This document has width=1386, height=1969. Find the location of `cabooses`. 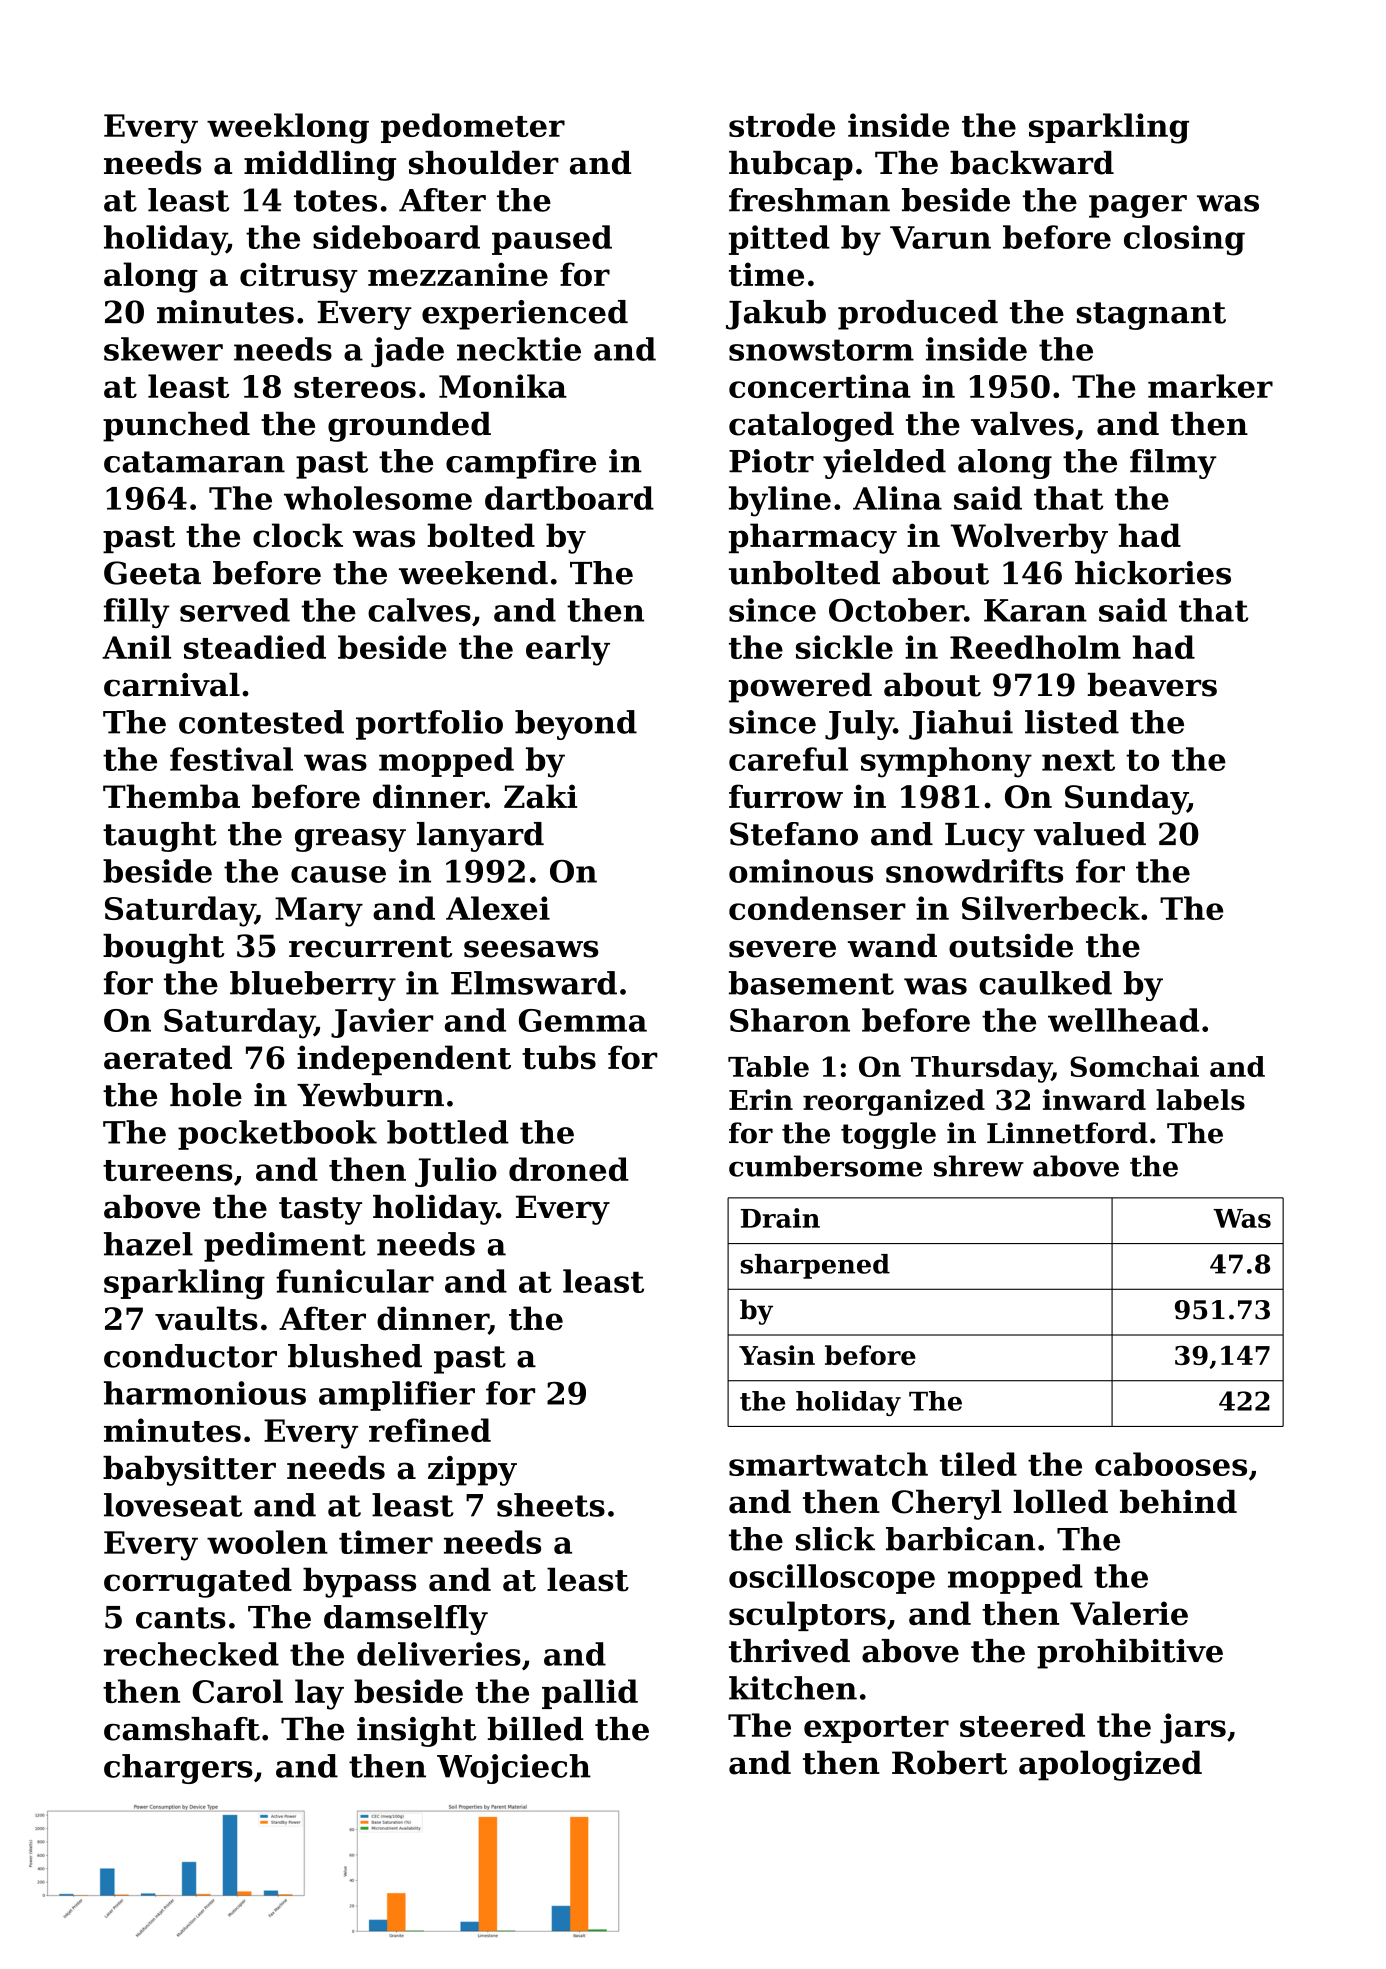

cabooses is located at coordinates (1171, 1464).
